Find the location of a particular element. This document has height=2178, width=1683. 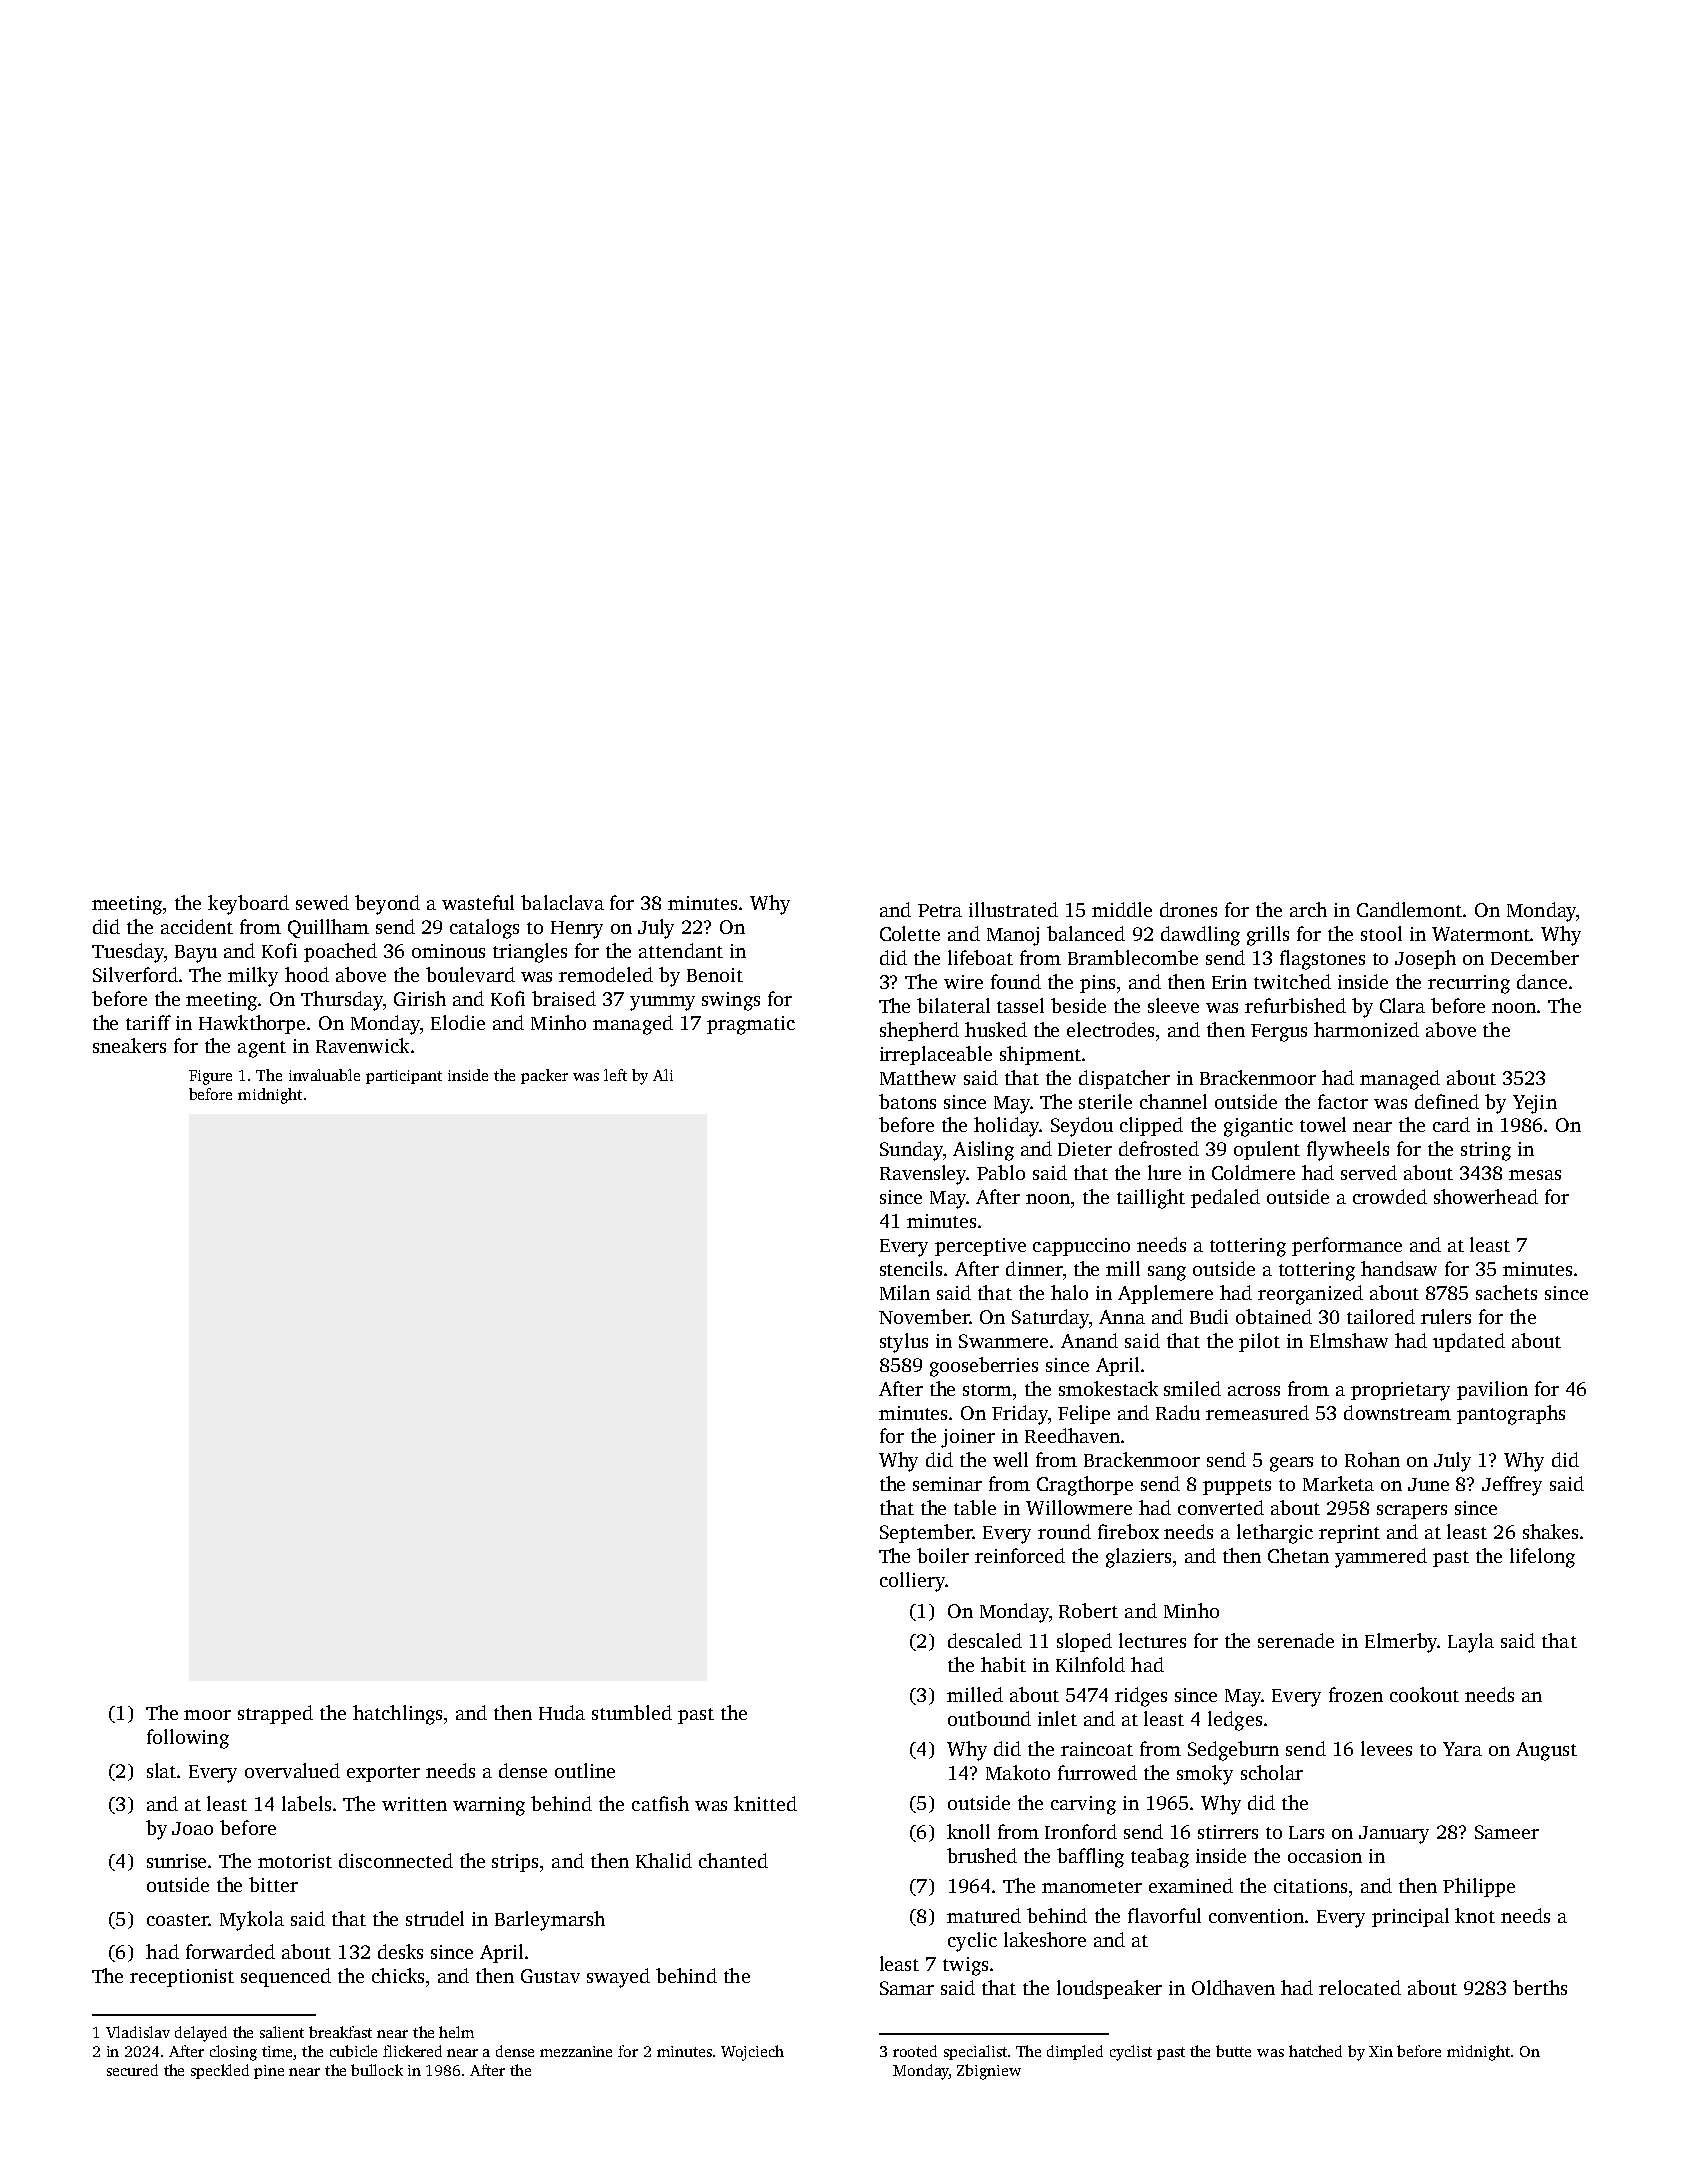

January is located at coordinates (1394, 1835).
